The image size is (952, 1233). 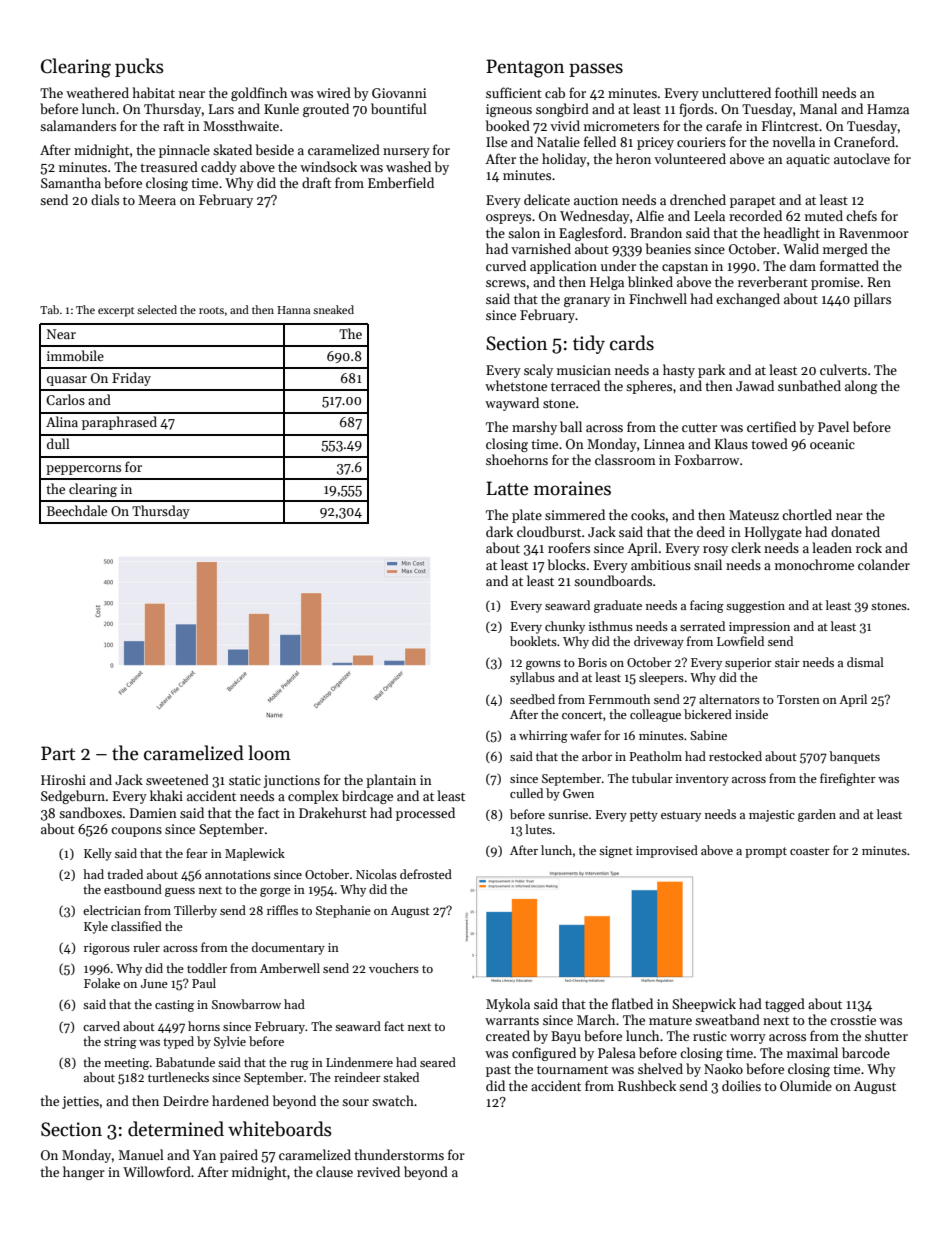 I want to click on passes, so click(x=596, y=70).
